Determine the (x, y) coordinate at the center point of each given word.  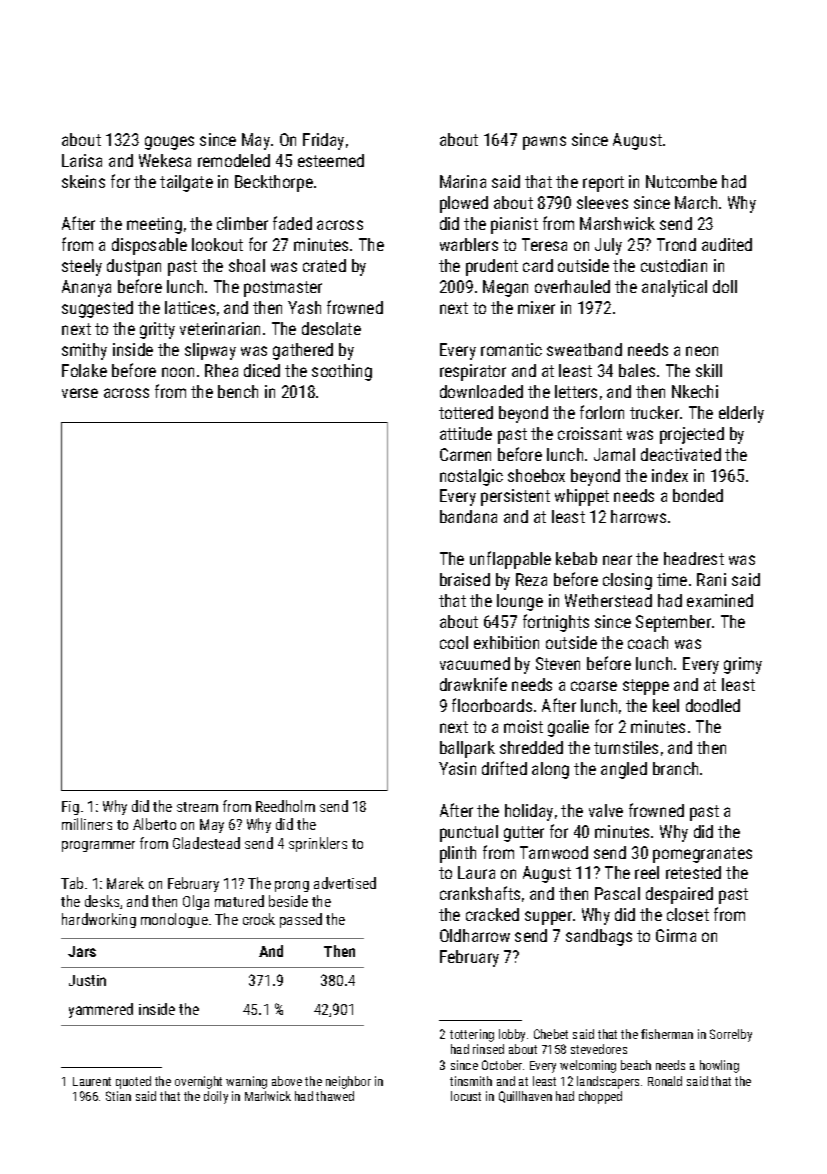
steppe (646, 687)
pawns (544, 143)
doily (216, 1097)
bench (238, 391)
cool (454, 642)
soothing (342, 372)
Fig (70, 808)
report (603, 184)
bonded (698, 495)
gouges (169, 143)
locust (466, 1096)
